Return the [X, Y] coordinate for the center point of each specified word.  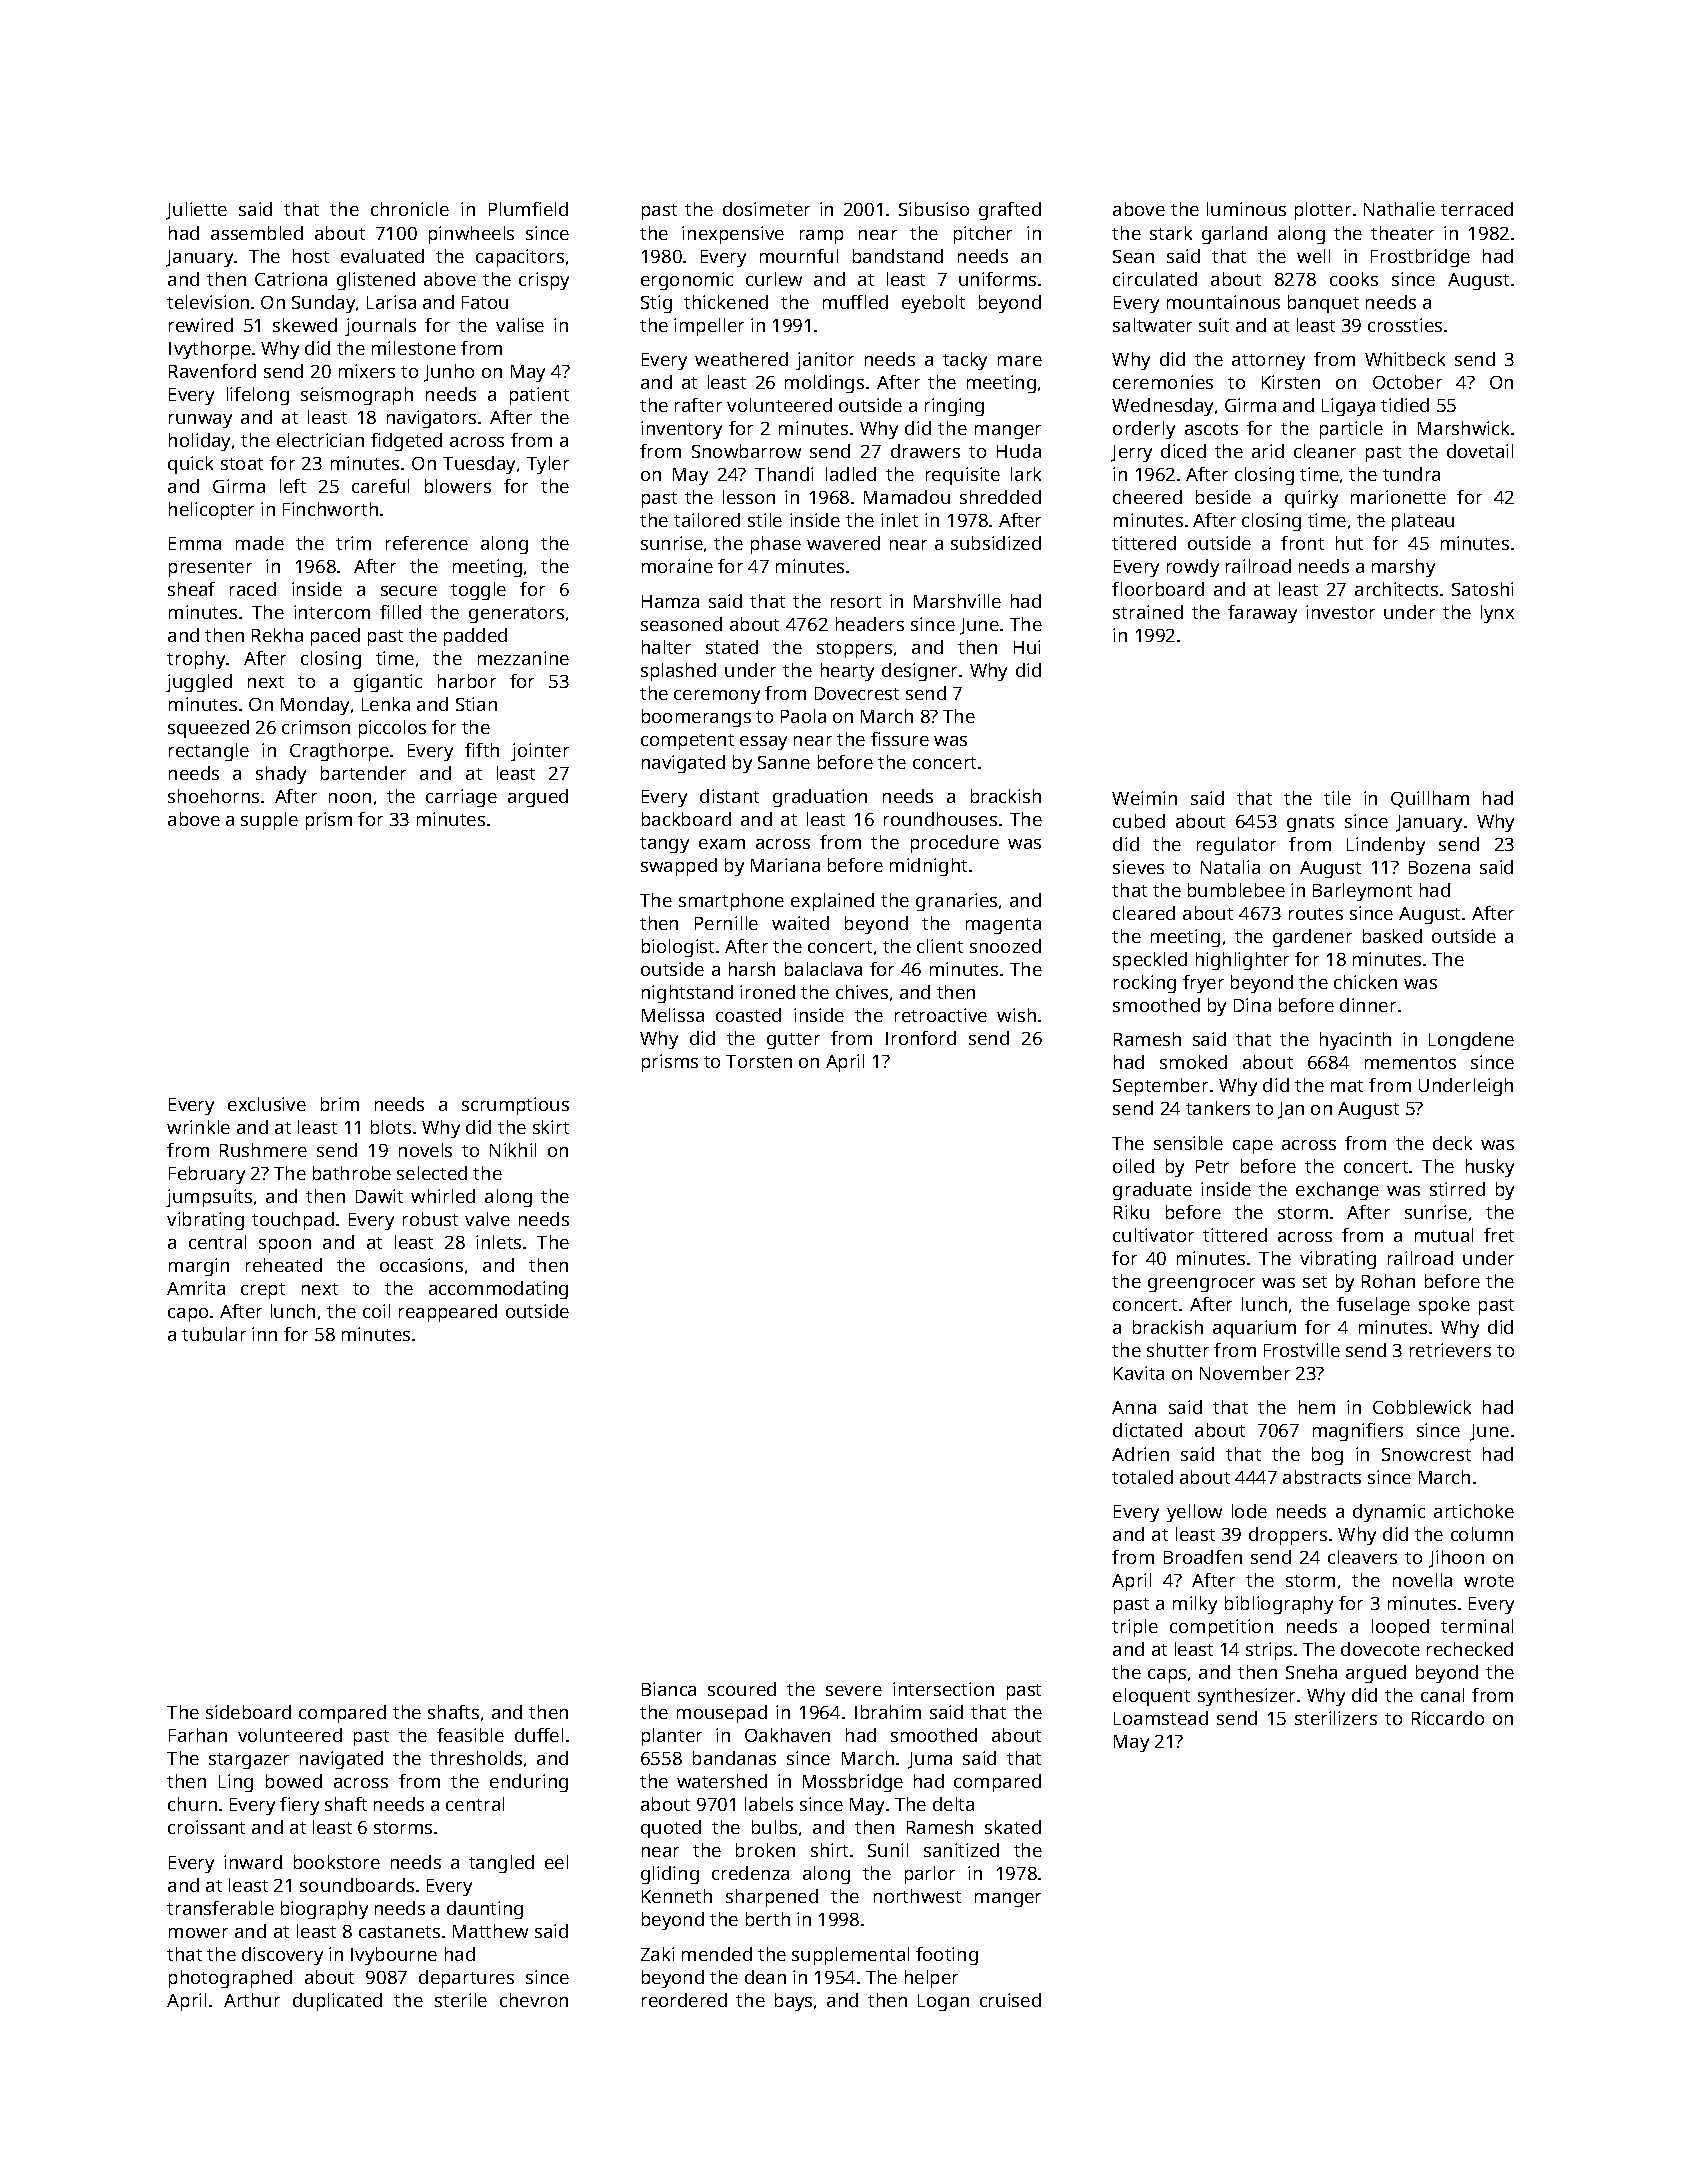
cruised [1010, 2000]
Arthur [252, 2000]
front [1302, 543]
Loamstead [1161, 1718]
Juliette [196, 211]
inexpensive [733, 235]
